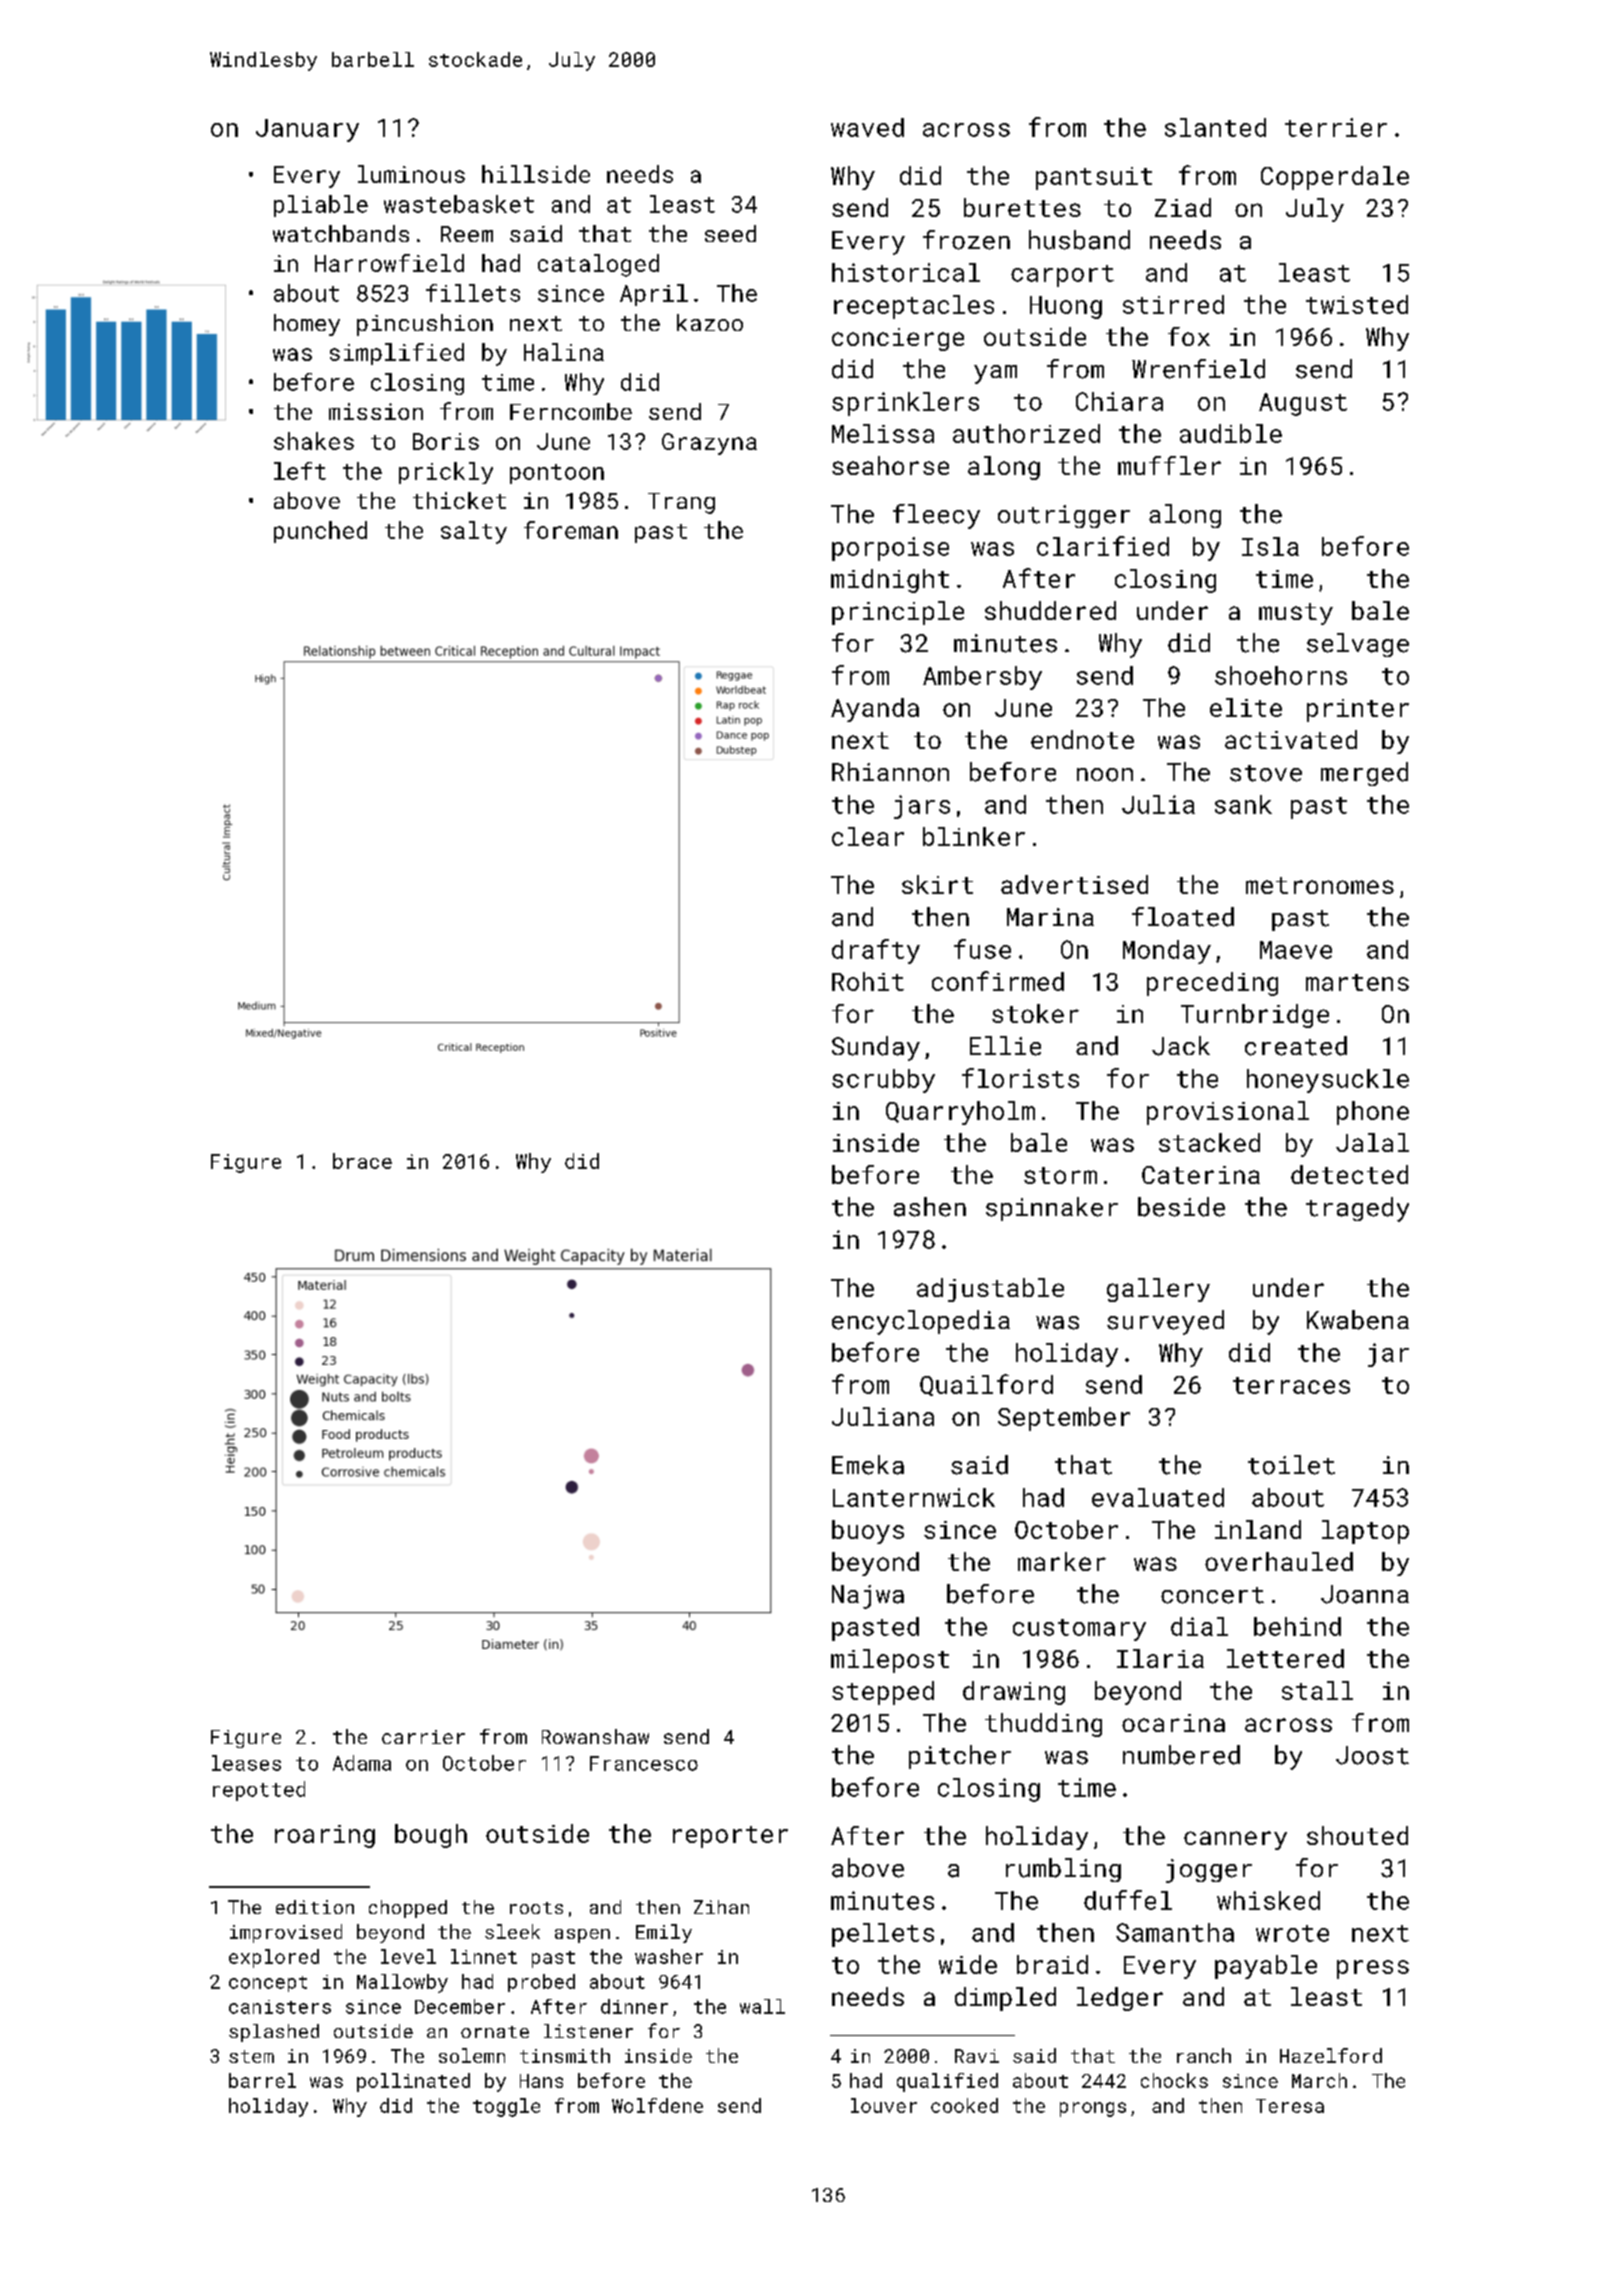 Image resolution: width=1620 pixels, height=2292 pixels. I want to click on waved, so click(867, 127).
